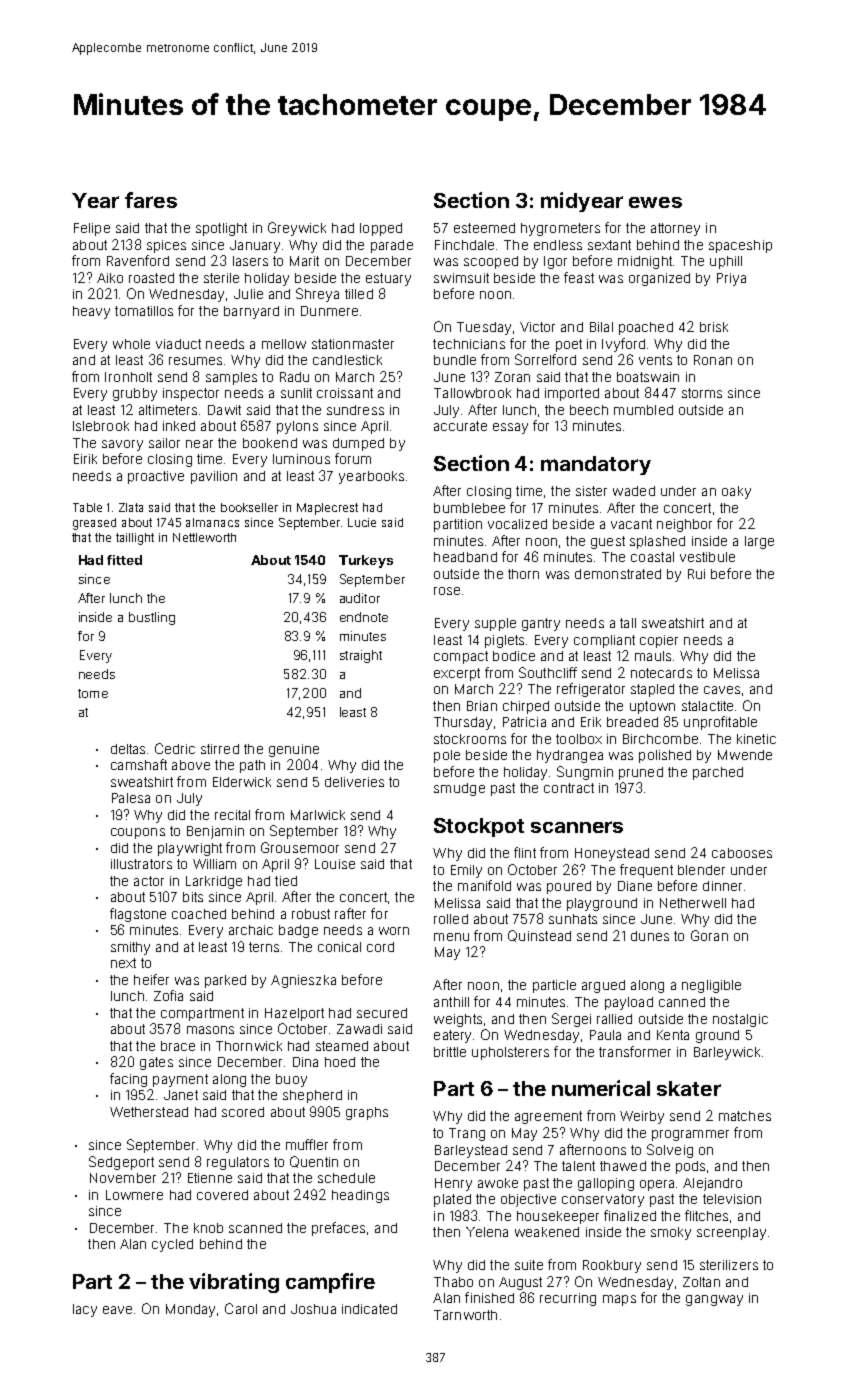  Describe the element at coordinates (214, 477) in the page. I see `pavilion` at that location.
